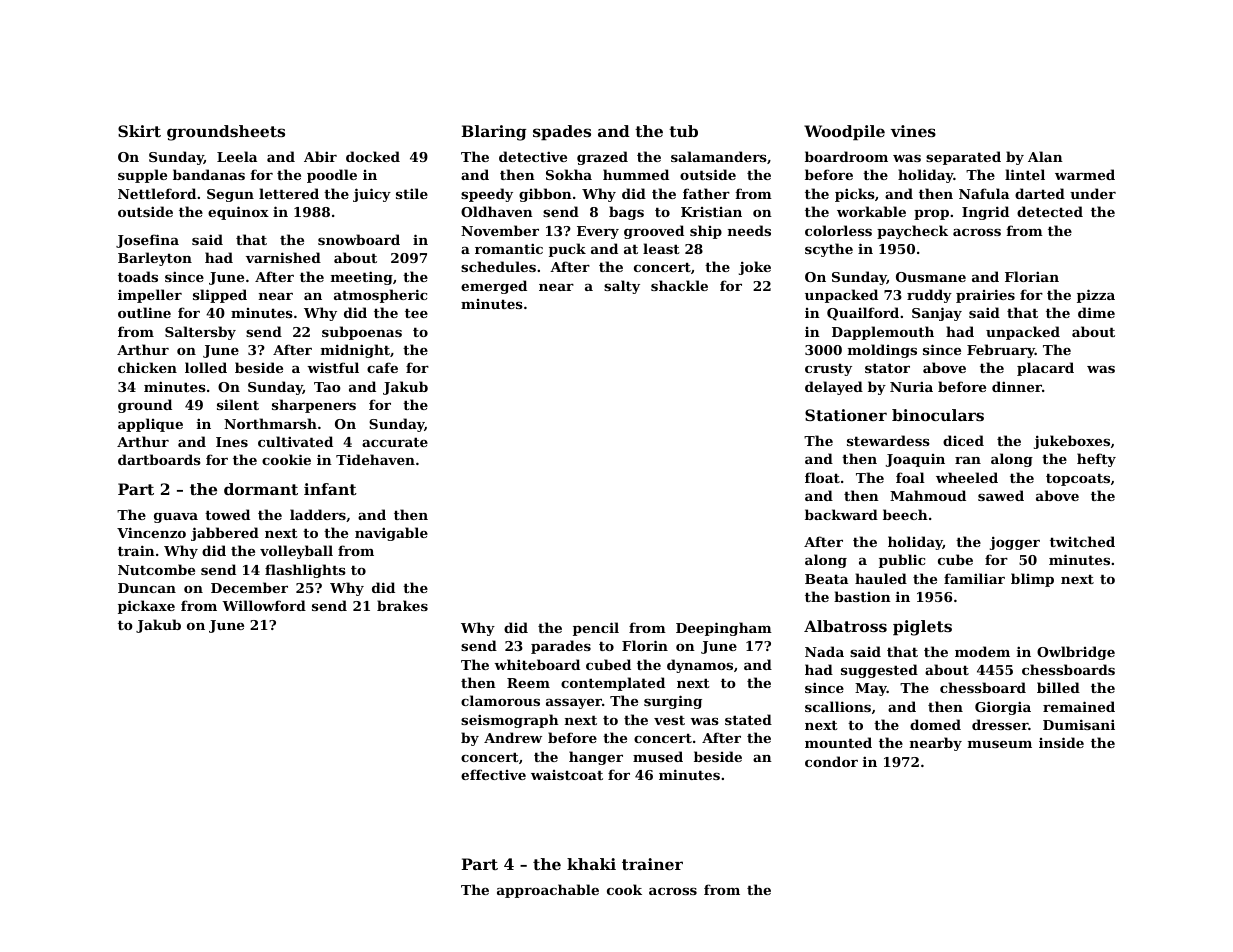 The image size is (1233, 952). What do you see at coordinates (822, 477) in the page?
I see `float` at bounding box center [822, 477].
